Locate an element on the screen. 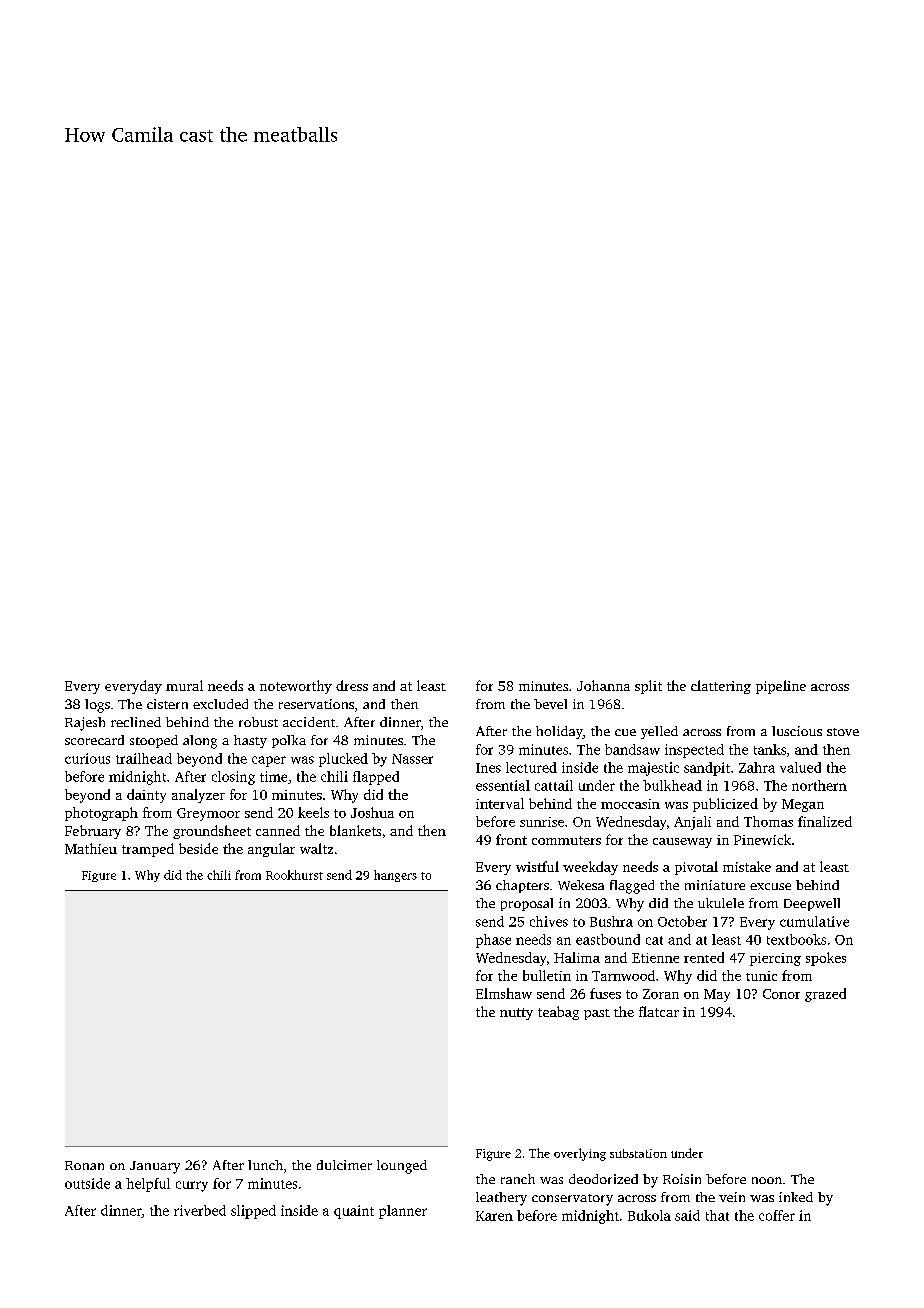  ranch is located at coordinates (518, 1179).
